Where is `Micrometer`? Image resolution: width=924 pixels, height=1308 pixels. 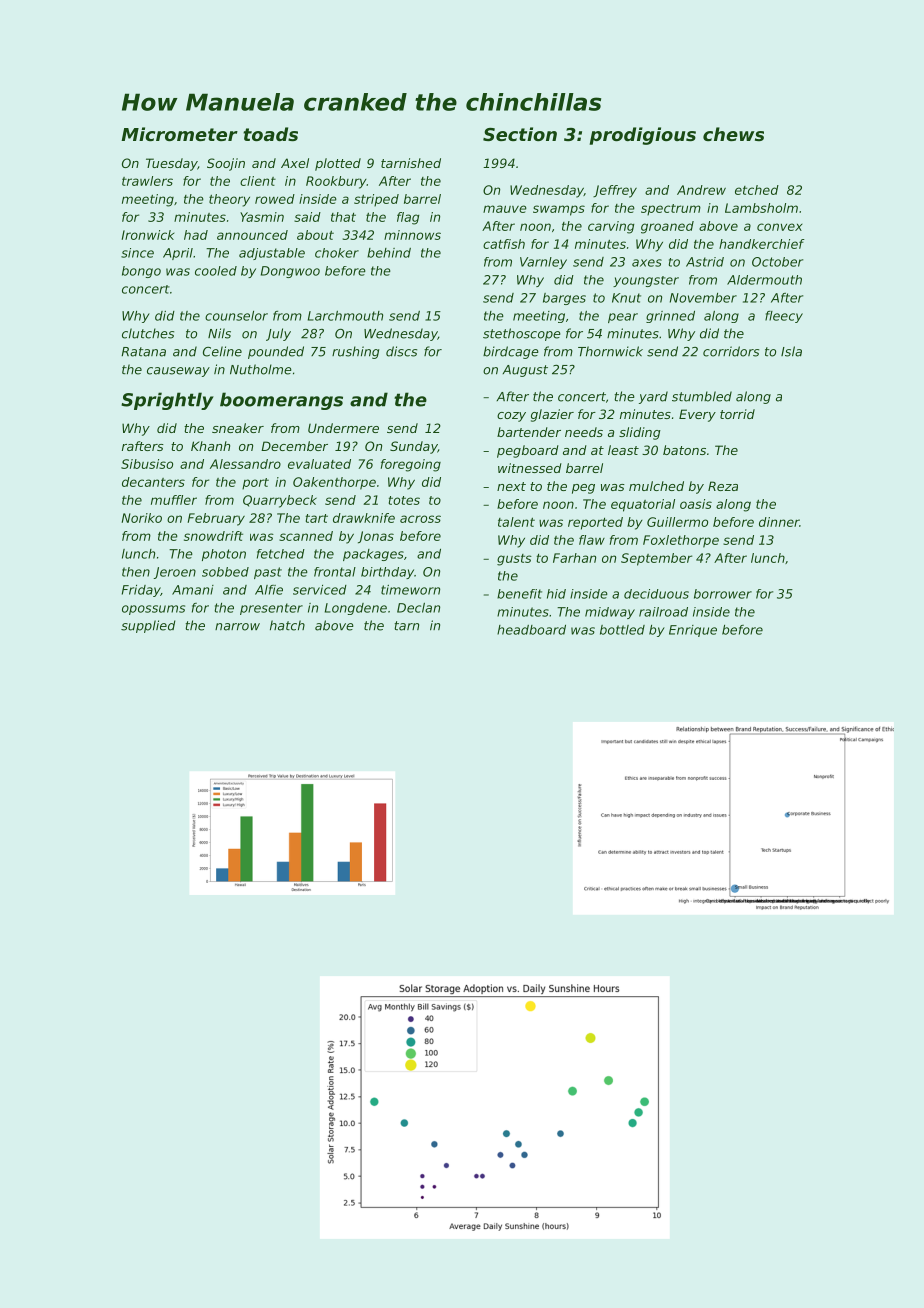 Micrometer is located at coordinates (179, 134).
